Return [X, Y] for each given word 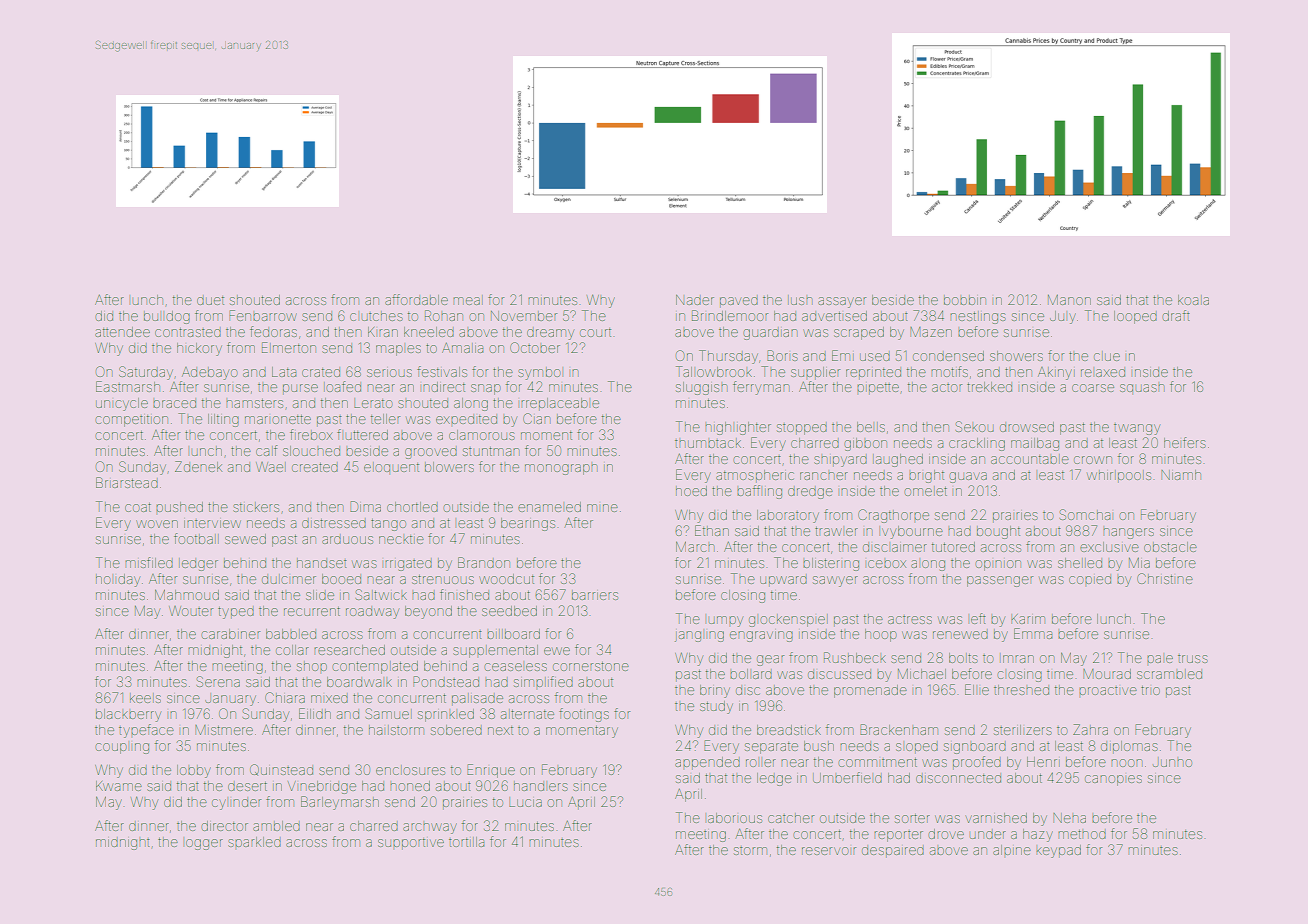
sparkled [254, 842]
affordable [416, 299]
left [978, 618]
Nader [695, 300]
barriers [595, 595]
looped [1135, 317]
